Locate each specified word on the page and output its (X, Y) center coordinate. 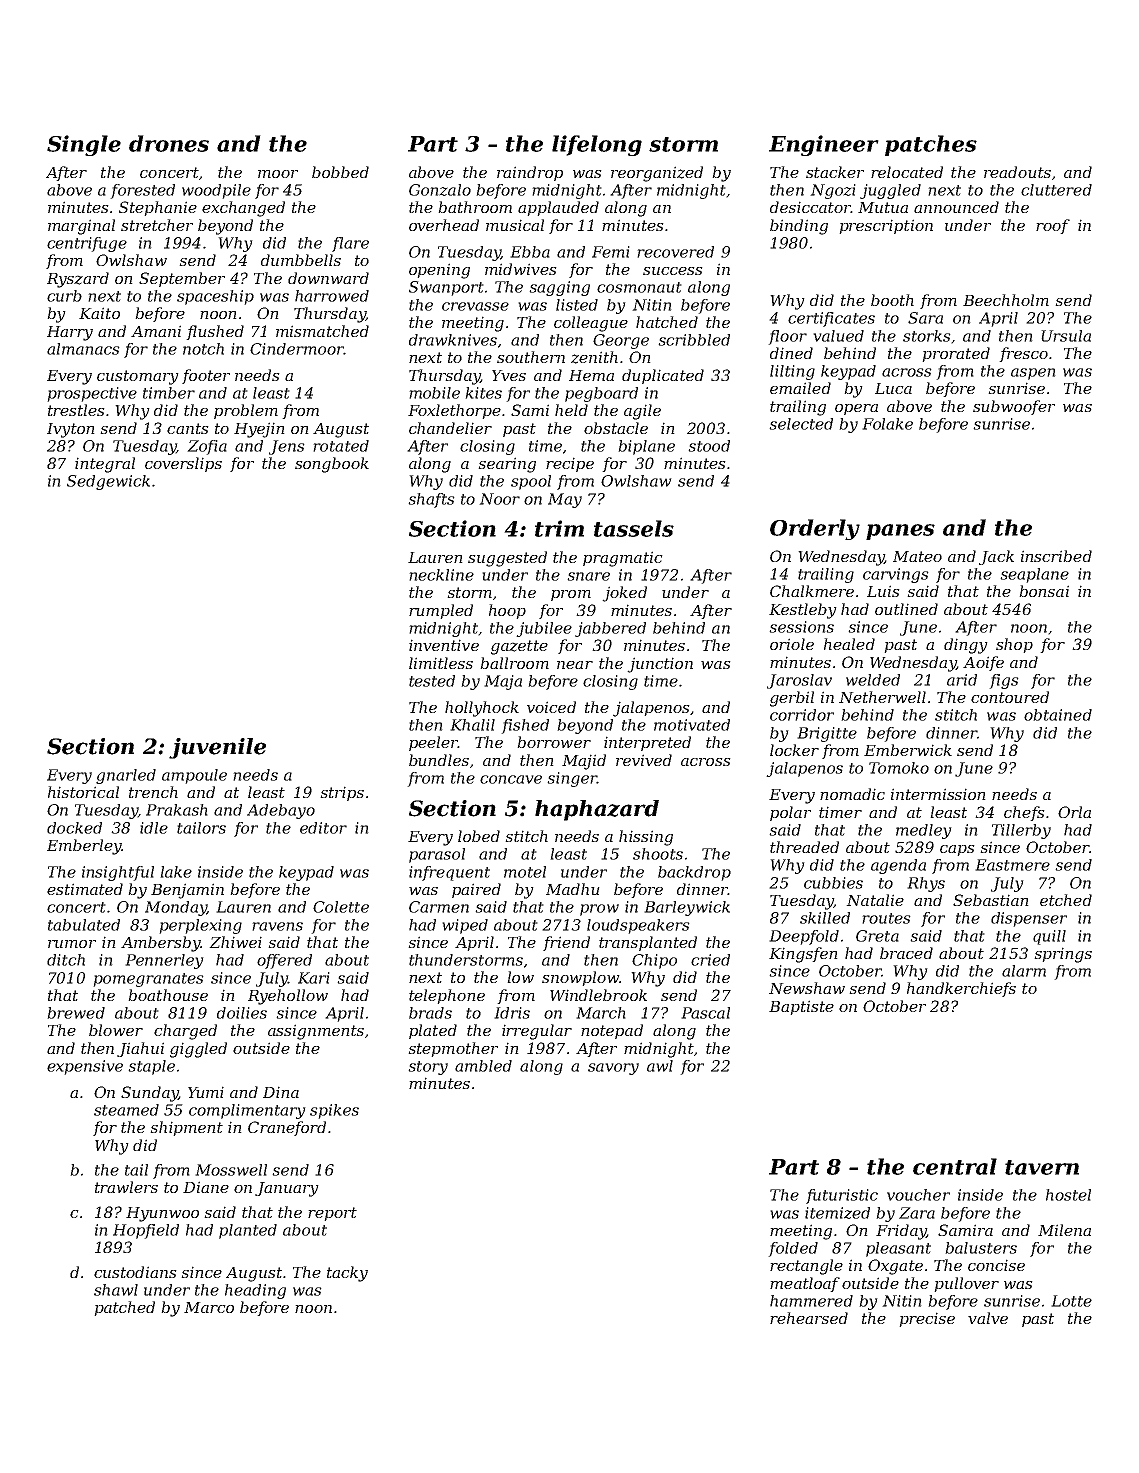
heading (255, 1291)
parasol (437, 855)
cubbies (833, 883)
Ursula (1066, 336)
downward (328, 278)
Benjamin (187, 891)
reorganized (657, 174)
